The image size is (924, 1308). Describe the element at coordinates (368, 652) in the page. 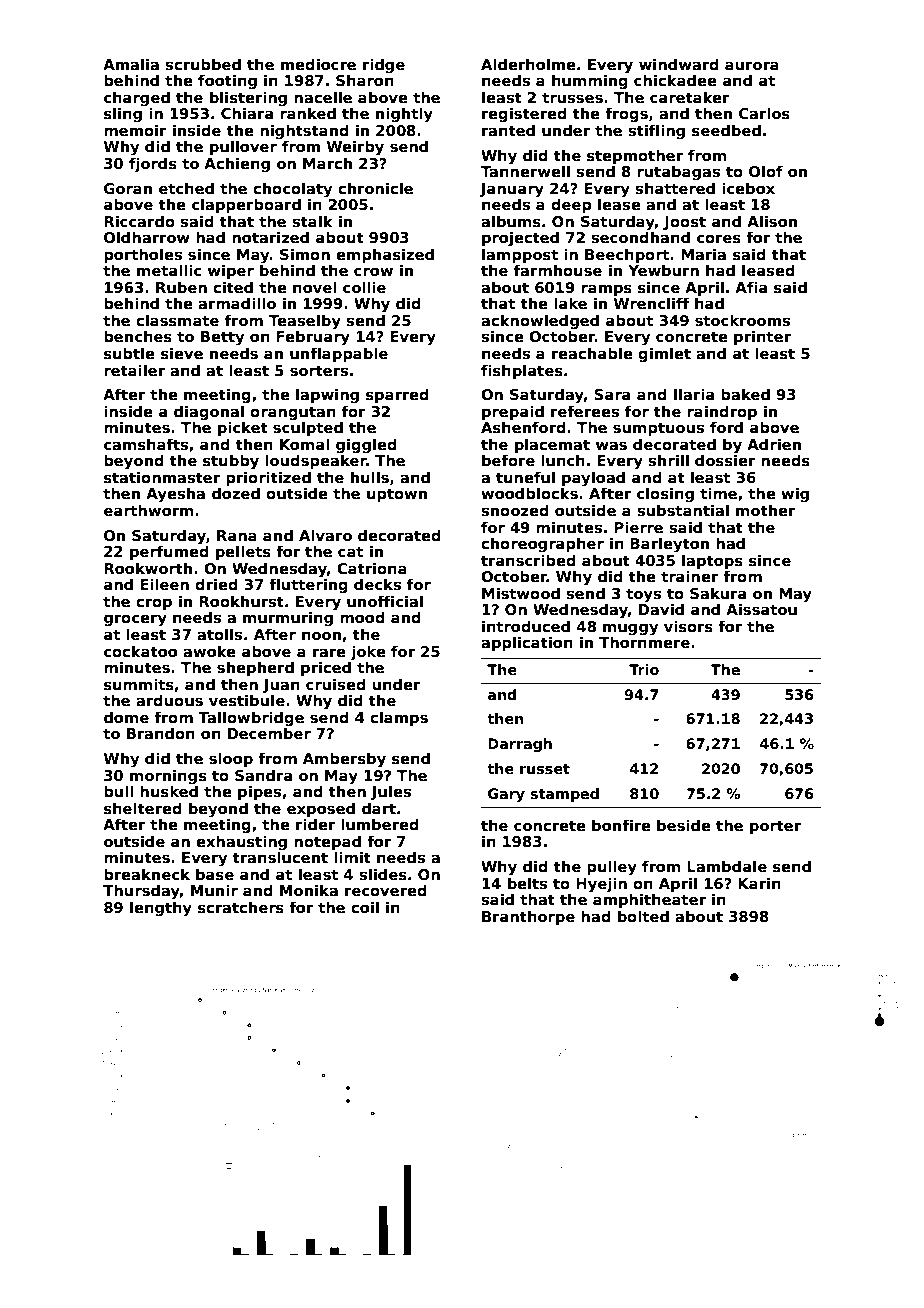

I see `joke` at that location.
